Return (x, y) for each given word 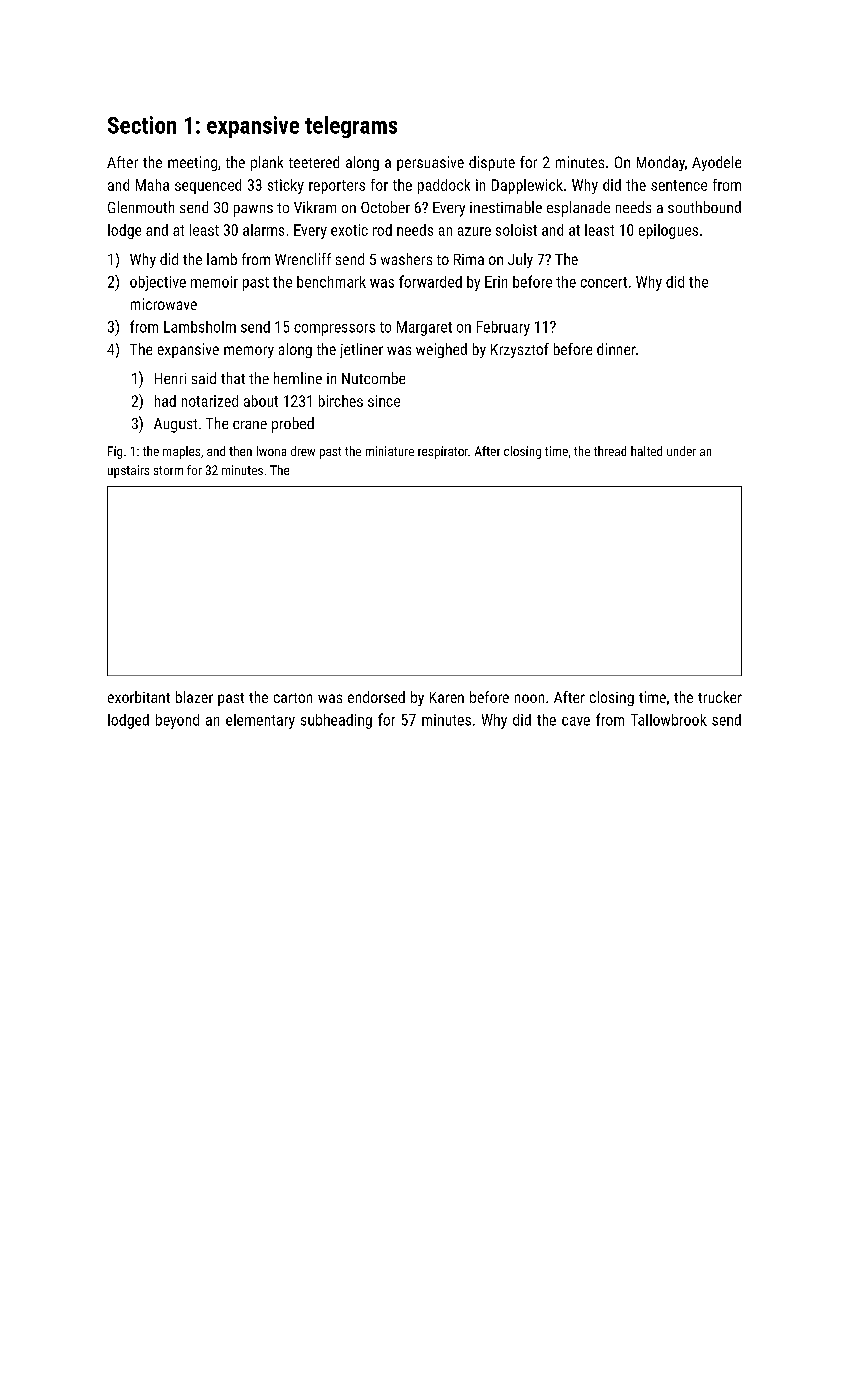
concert (604, 282)
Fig (115, 452)
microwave (164, 304)
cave (576, 721)
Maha (152, 185)
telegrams (351, 127)
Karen (447, 697)
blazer (194, 697)
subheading (336, 721)
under (681, 451)
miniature (390, 451)
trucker (720, 697)
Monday (661, 163)
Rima (469, 259)
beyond (177, 721)
